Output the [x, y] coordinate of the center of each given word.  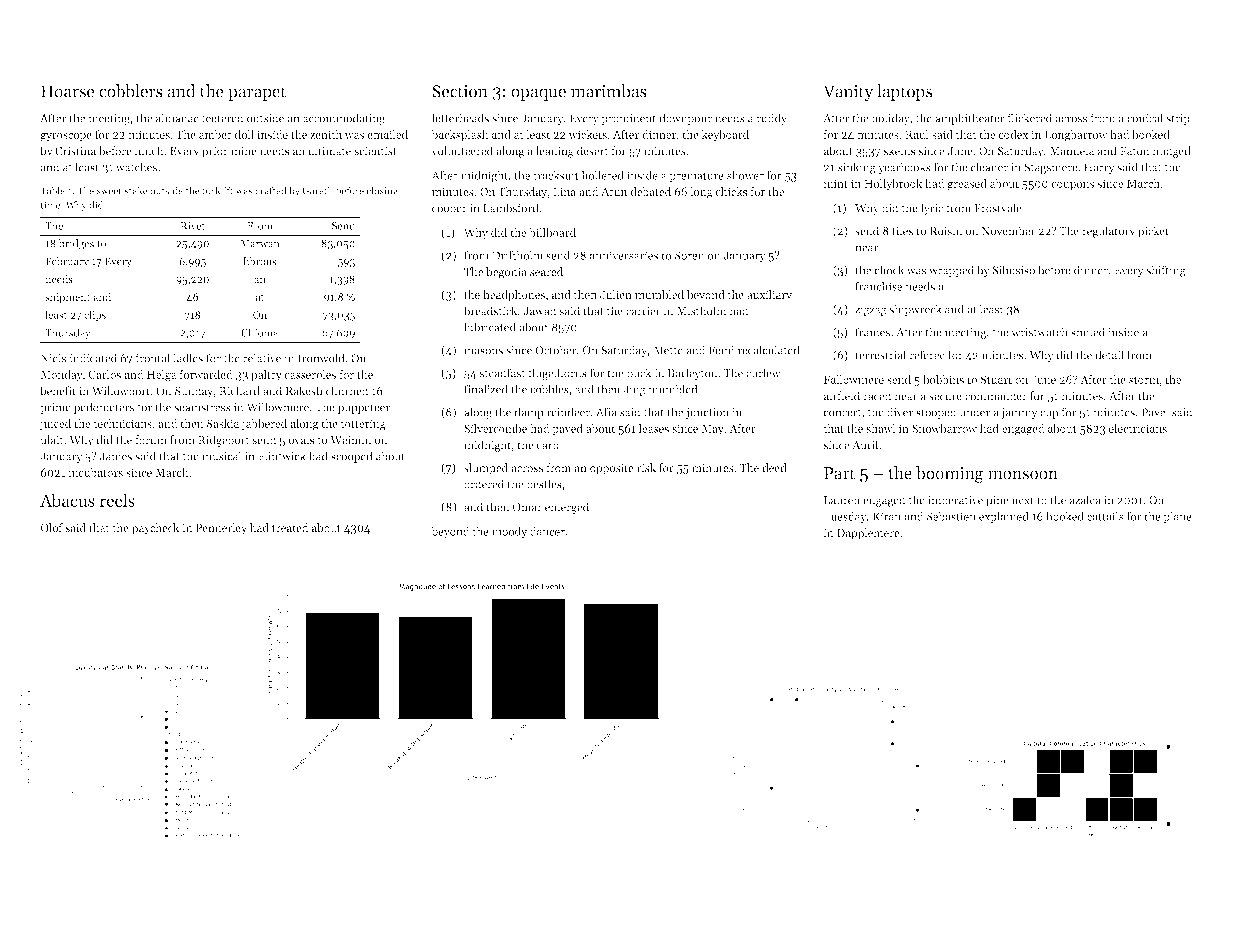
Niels [53, 358]
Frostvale [998, 208]
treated [290, 527]
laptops [904, 92]
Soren [690, 255]
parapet [257, 93]
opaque [538, 95]
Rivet [192, 226]
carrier [643, 311]
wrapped [951, 271]
